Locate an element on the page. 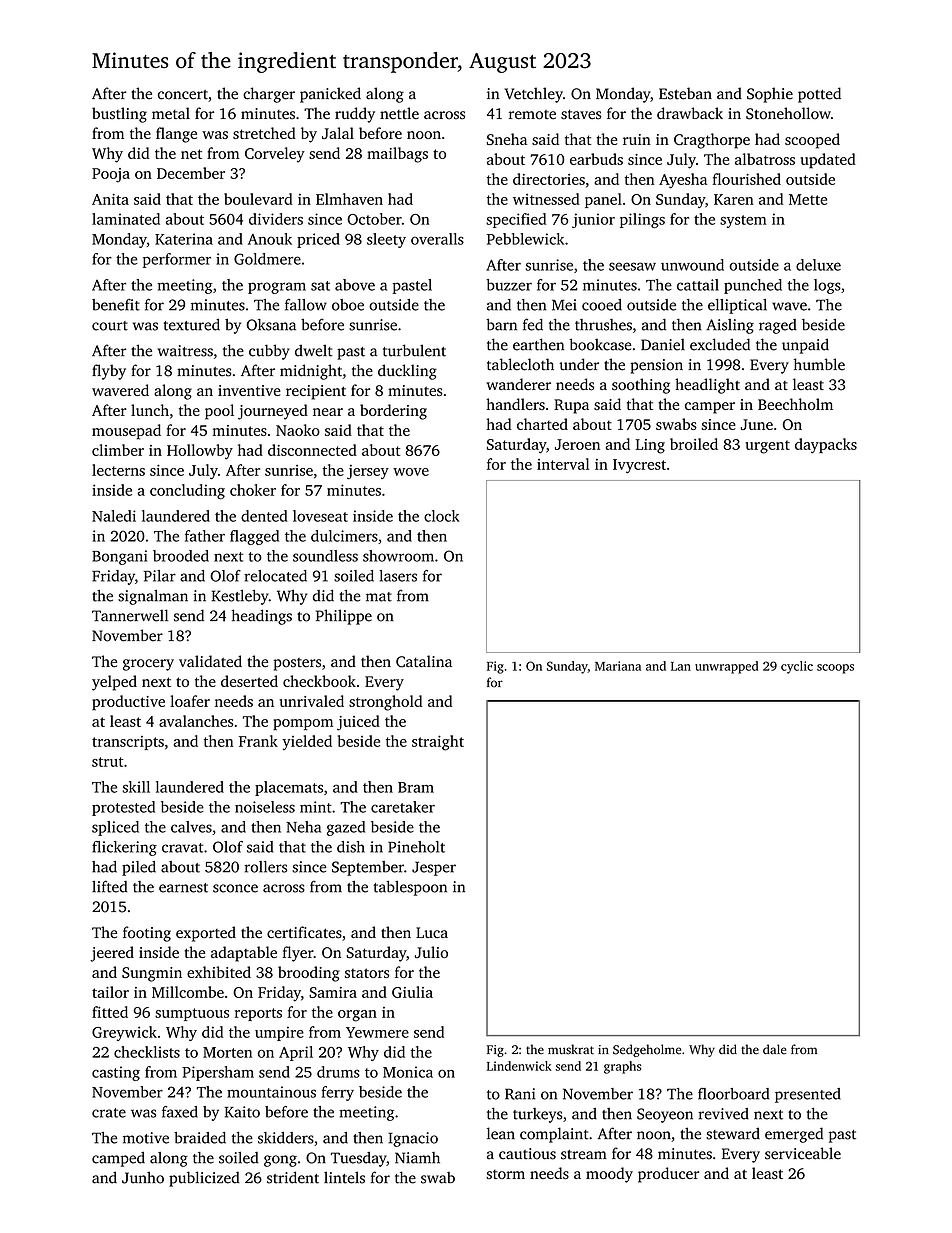  Esteban is located at coordinates (685, 93).
